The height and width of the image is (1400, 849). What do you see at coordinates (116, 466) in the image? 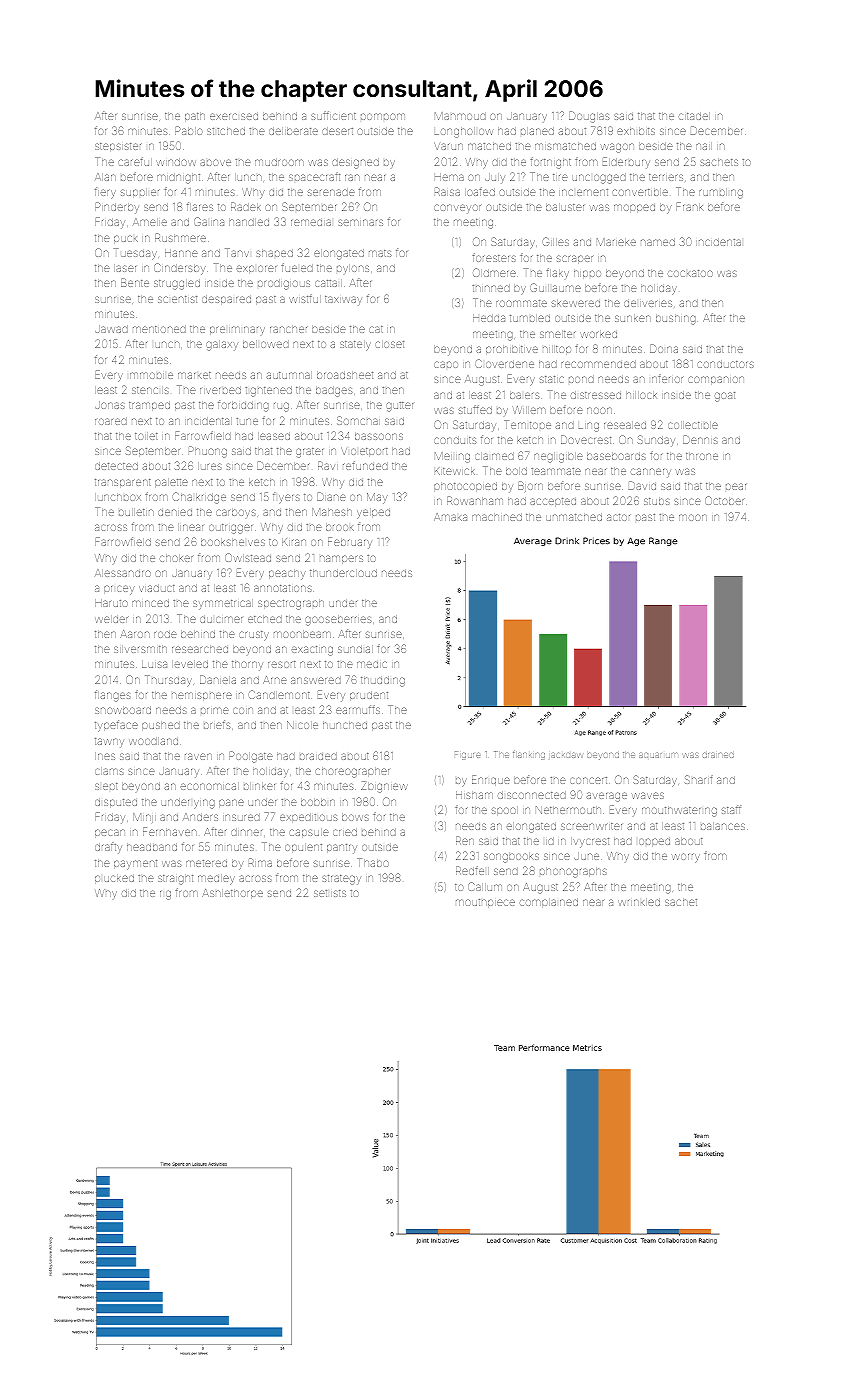
I see `detected` at bounding box center [116, 466].
